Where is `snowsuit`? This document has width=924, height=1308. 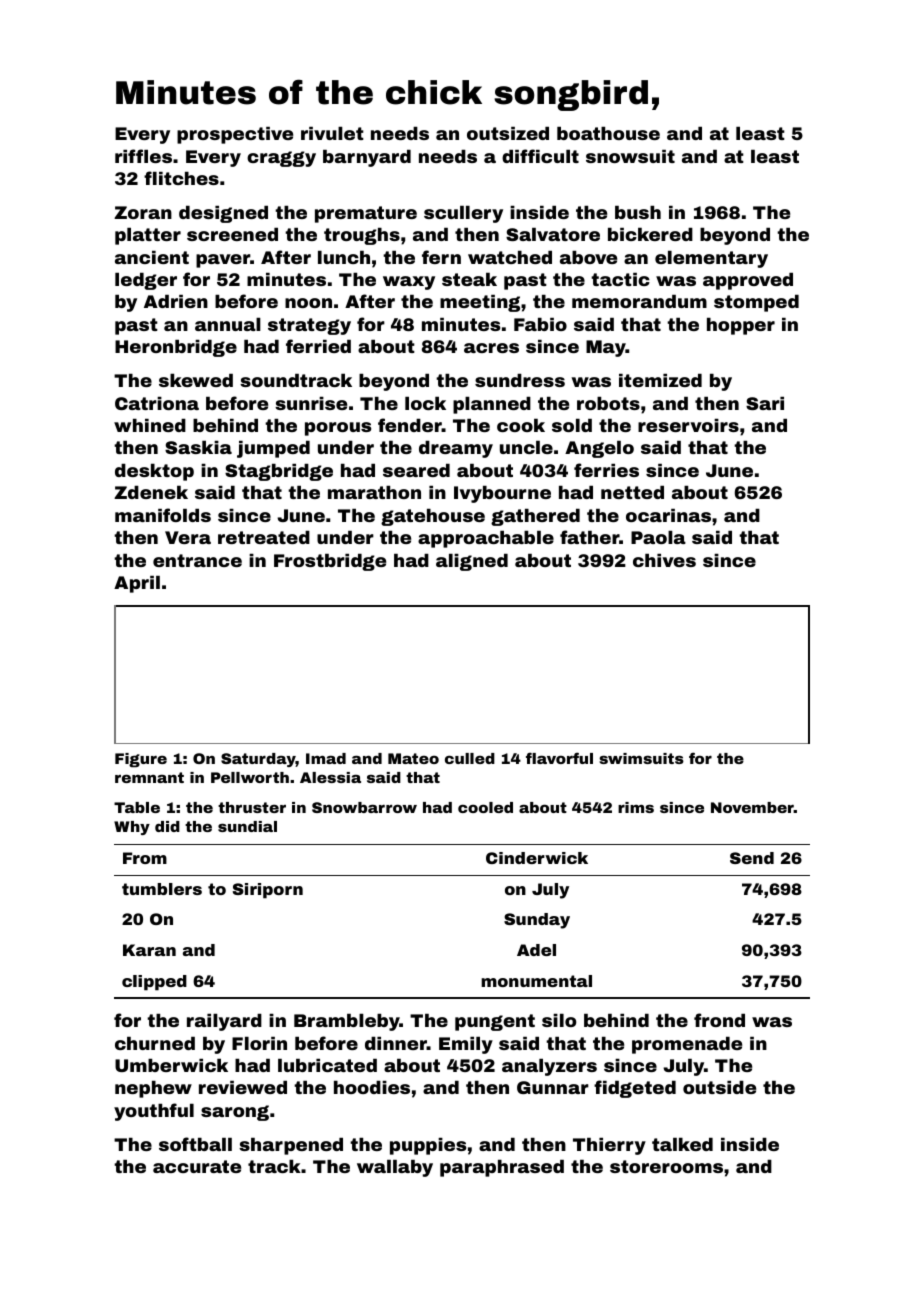 snowsuit is located at coordinates (630, 156).
